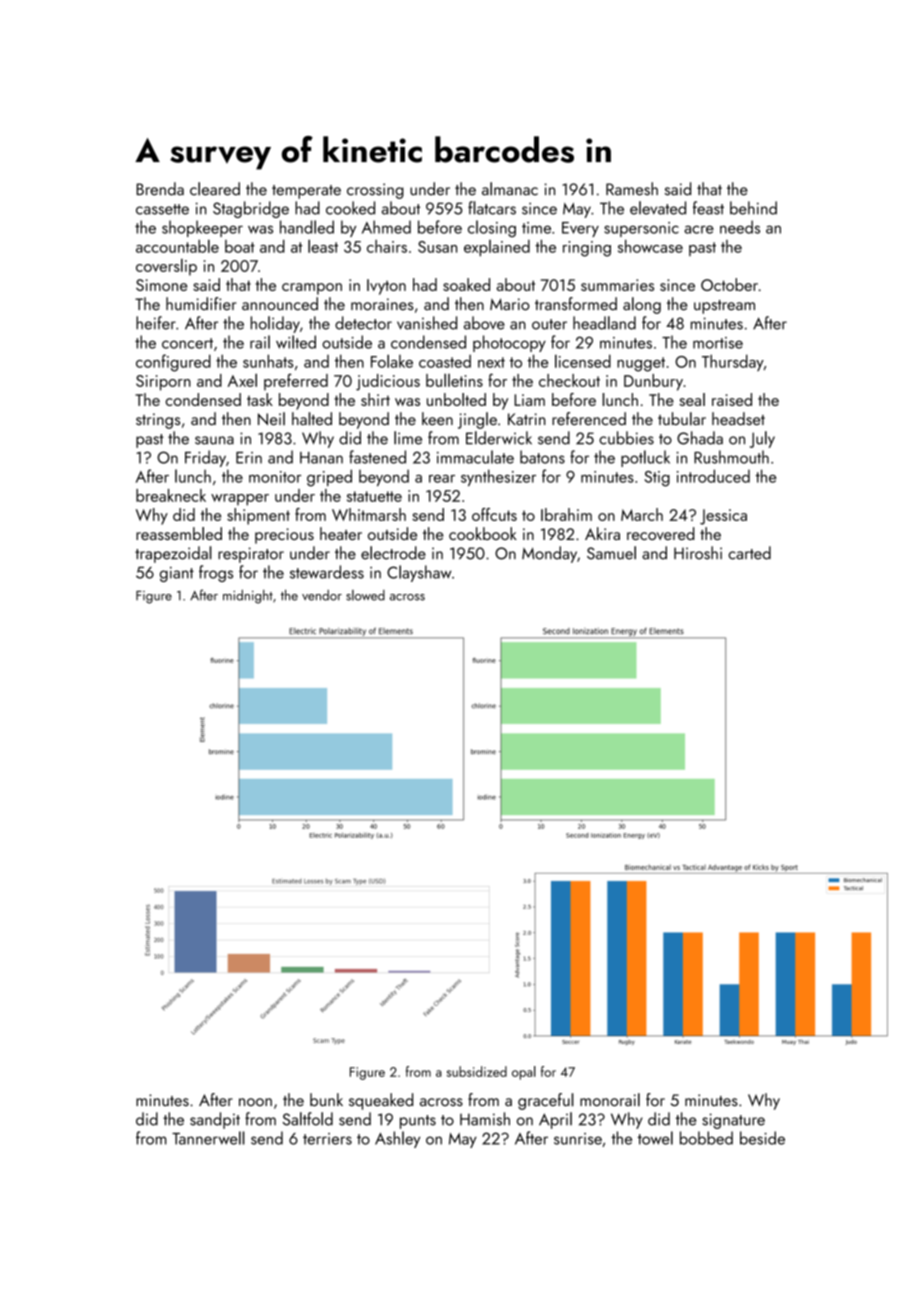  What do you see at coordinates (215, 189) in the page?
I see `cleared` at bounding box center [215, 189].
